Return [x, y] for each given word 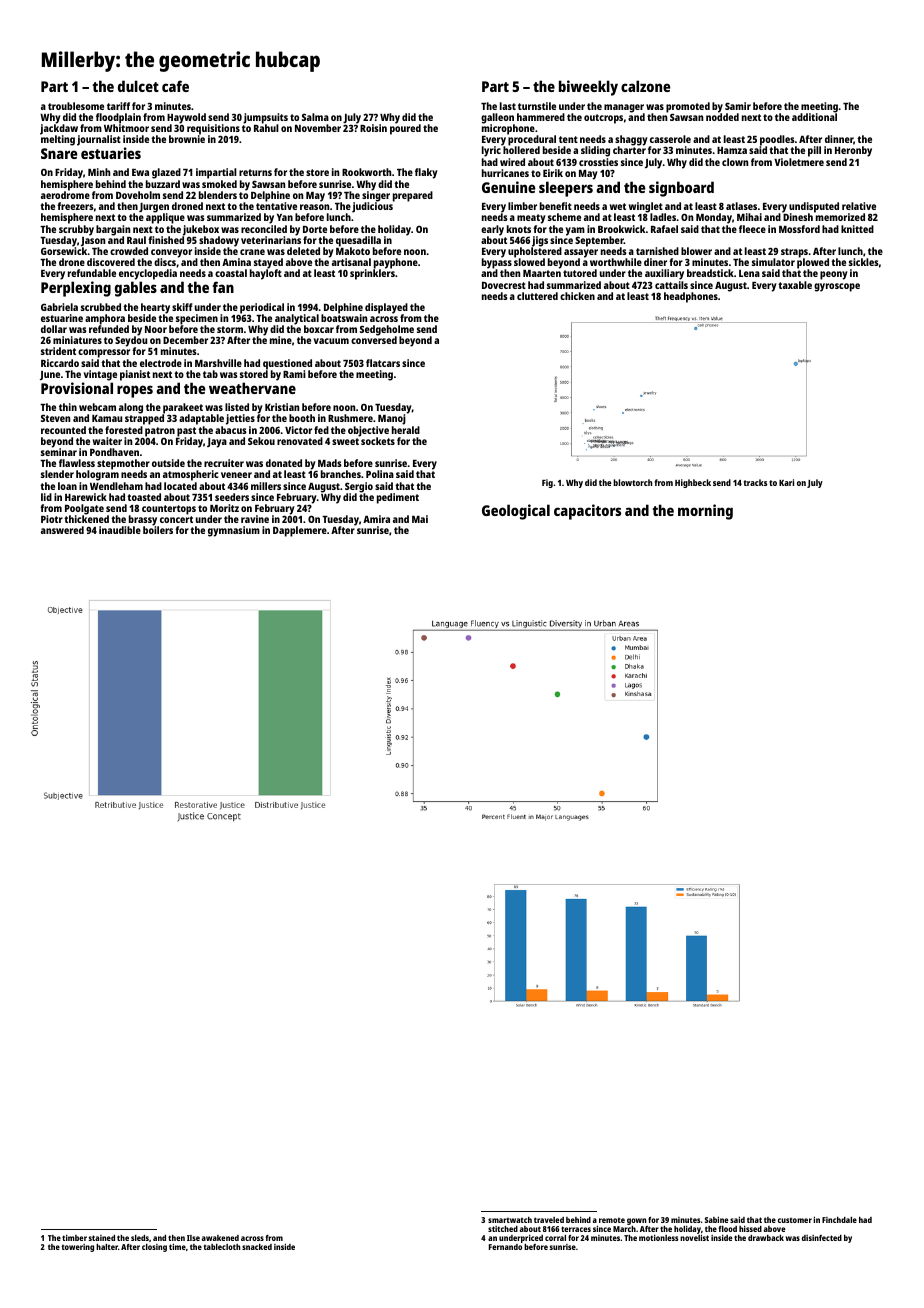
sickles [864, 262]
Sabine [717, 1219]
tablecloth [222, 1247]
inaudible [120, 530]
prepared [413, 196]
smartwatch [510, 1220]
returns [255, 172]
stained [102, 1238]
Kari [786, 482]
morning [705, 512]
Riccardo [60, 363]
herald [406, 430]
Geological [516, 512]
